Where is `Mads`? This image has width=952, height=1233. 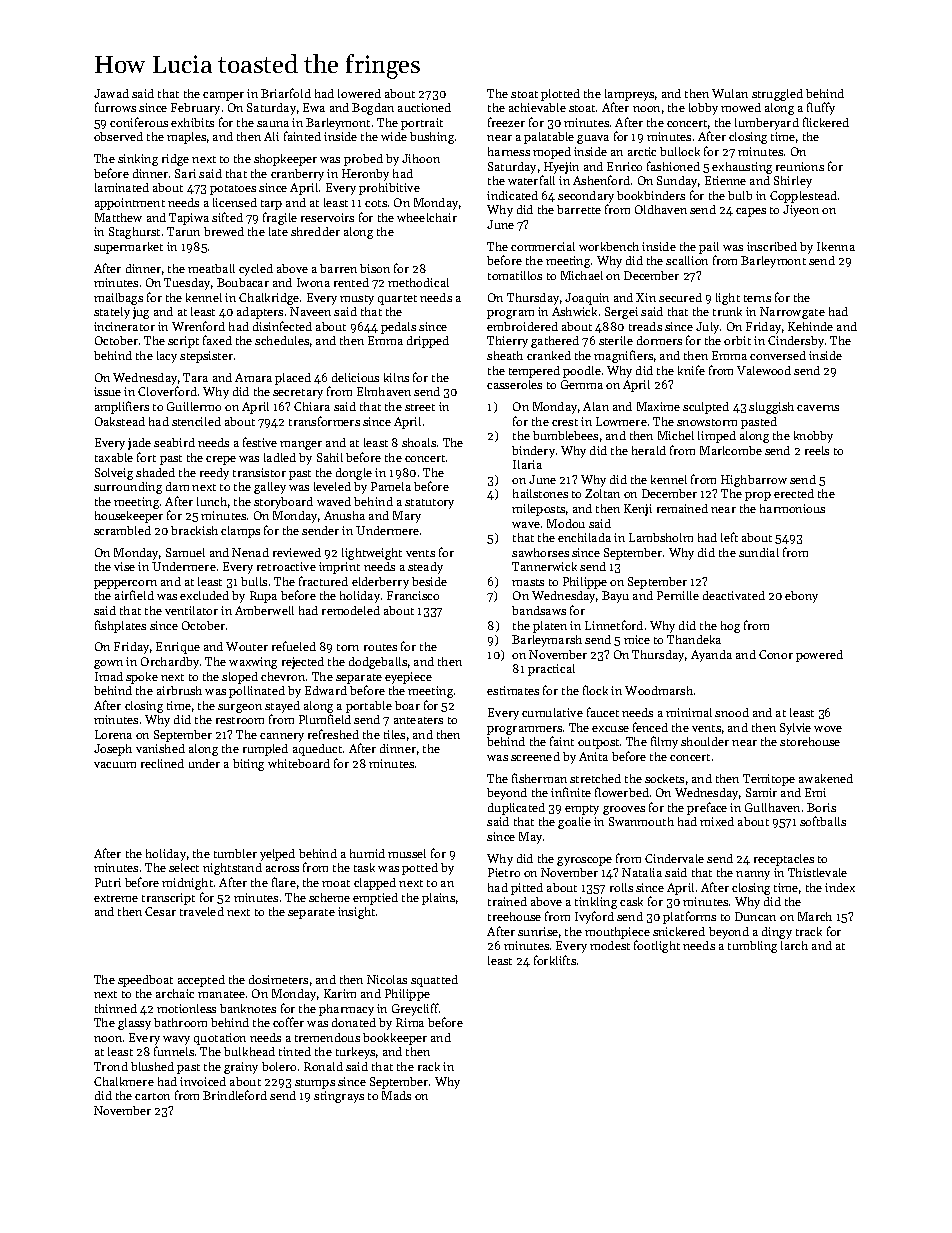
Mads is located at coordinates (396, 1095).
